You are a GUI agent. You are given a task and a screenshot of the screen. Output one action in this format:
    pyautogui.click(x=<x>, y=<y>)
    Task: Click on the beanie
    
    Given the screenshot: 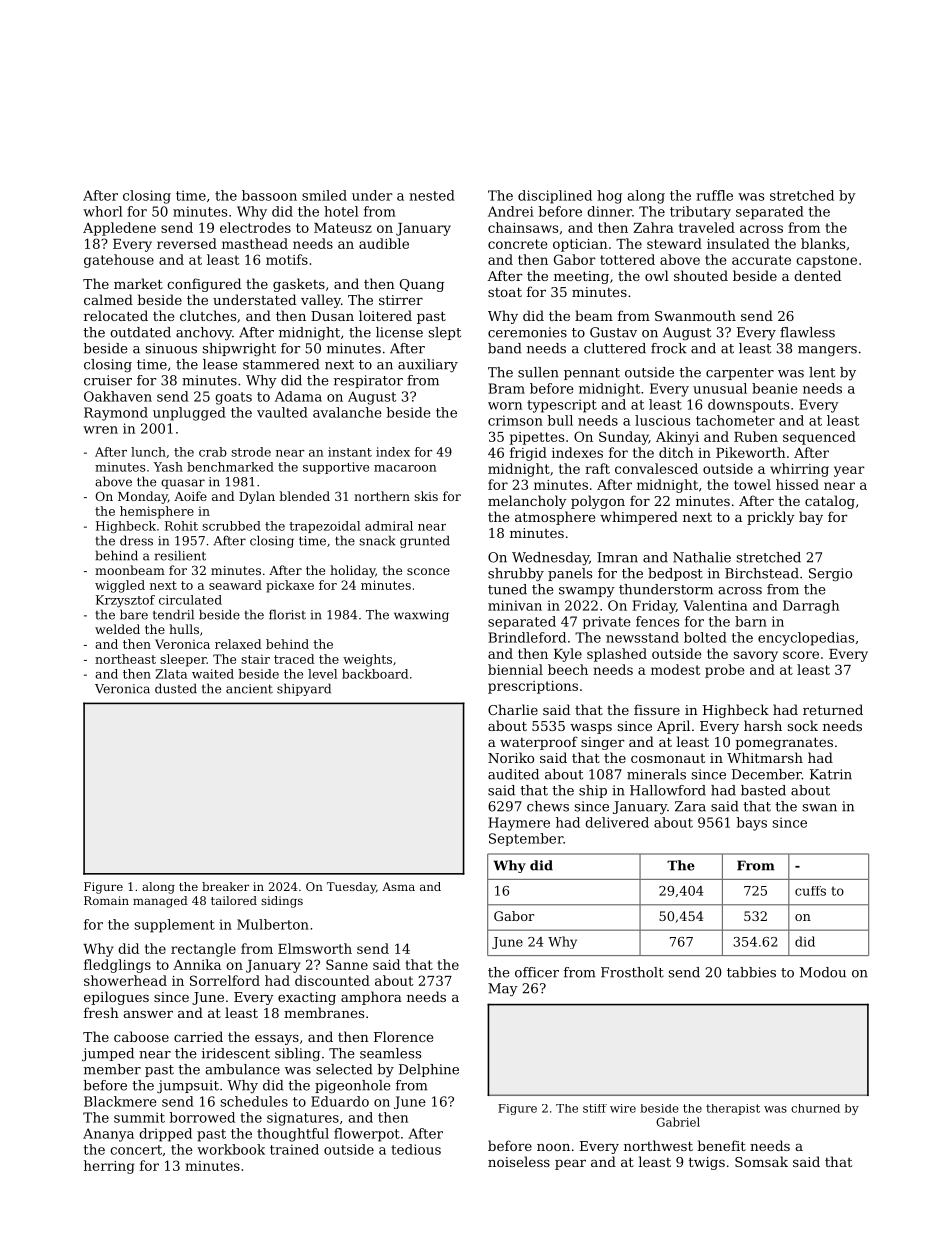 What is the action you would take?
    pyautogui.click(x=775, y=388)
